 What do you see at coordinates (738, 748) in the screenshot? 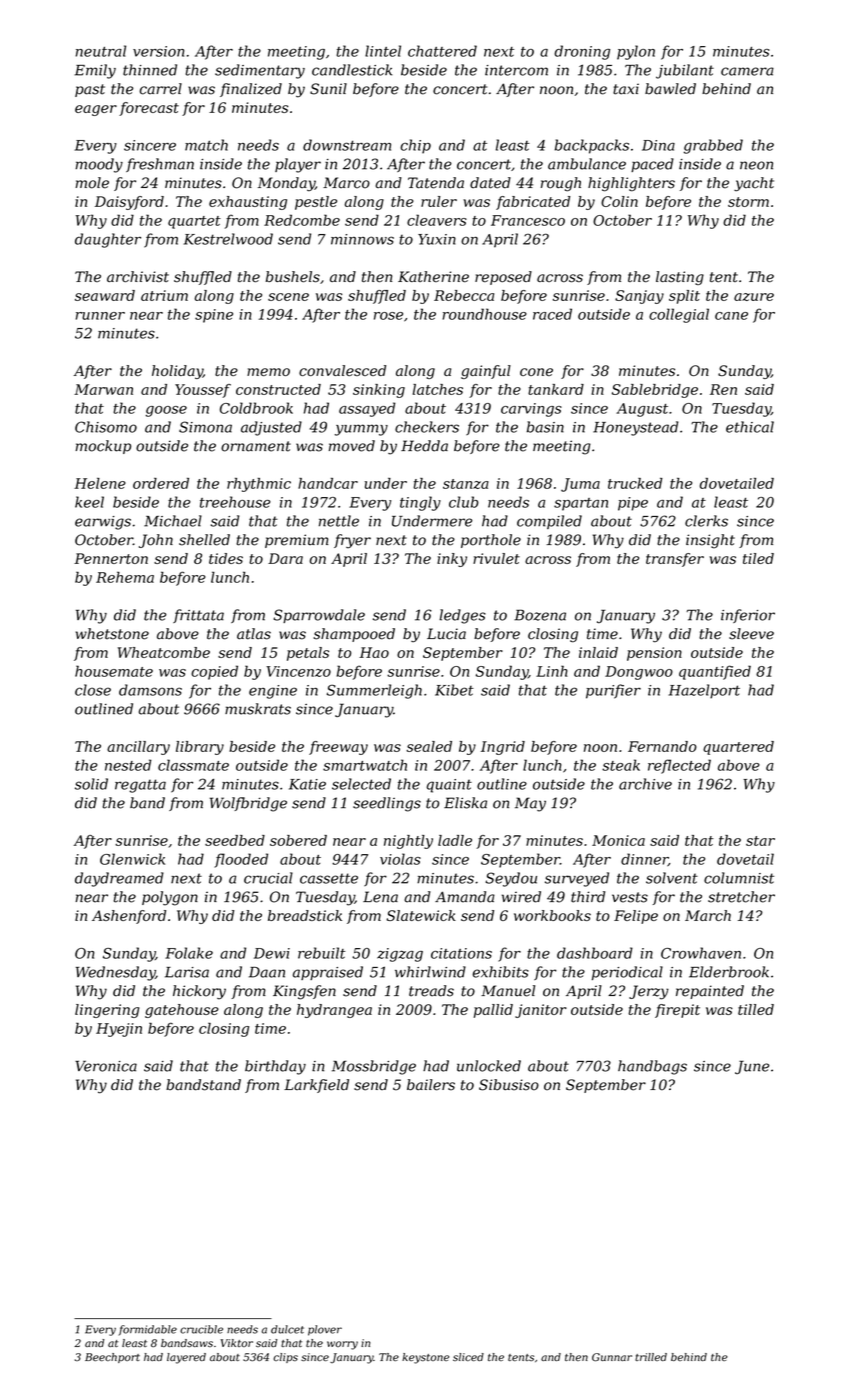
I see `quartered` at bounding box center [738, 748].
